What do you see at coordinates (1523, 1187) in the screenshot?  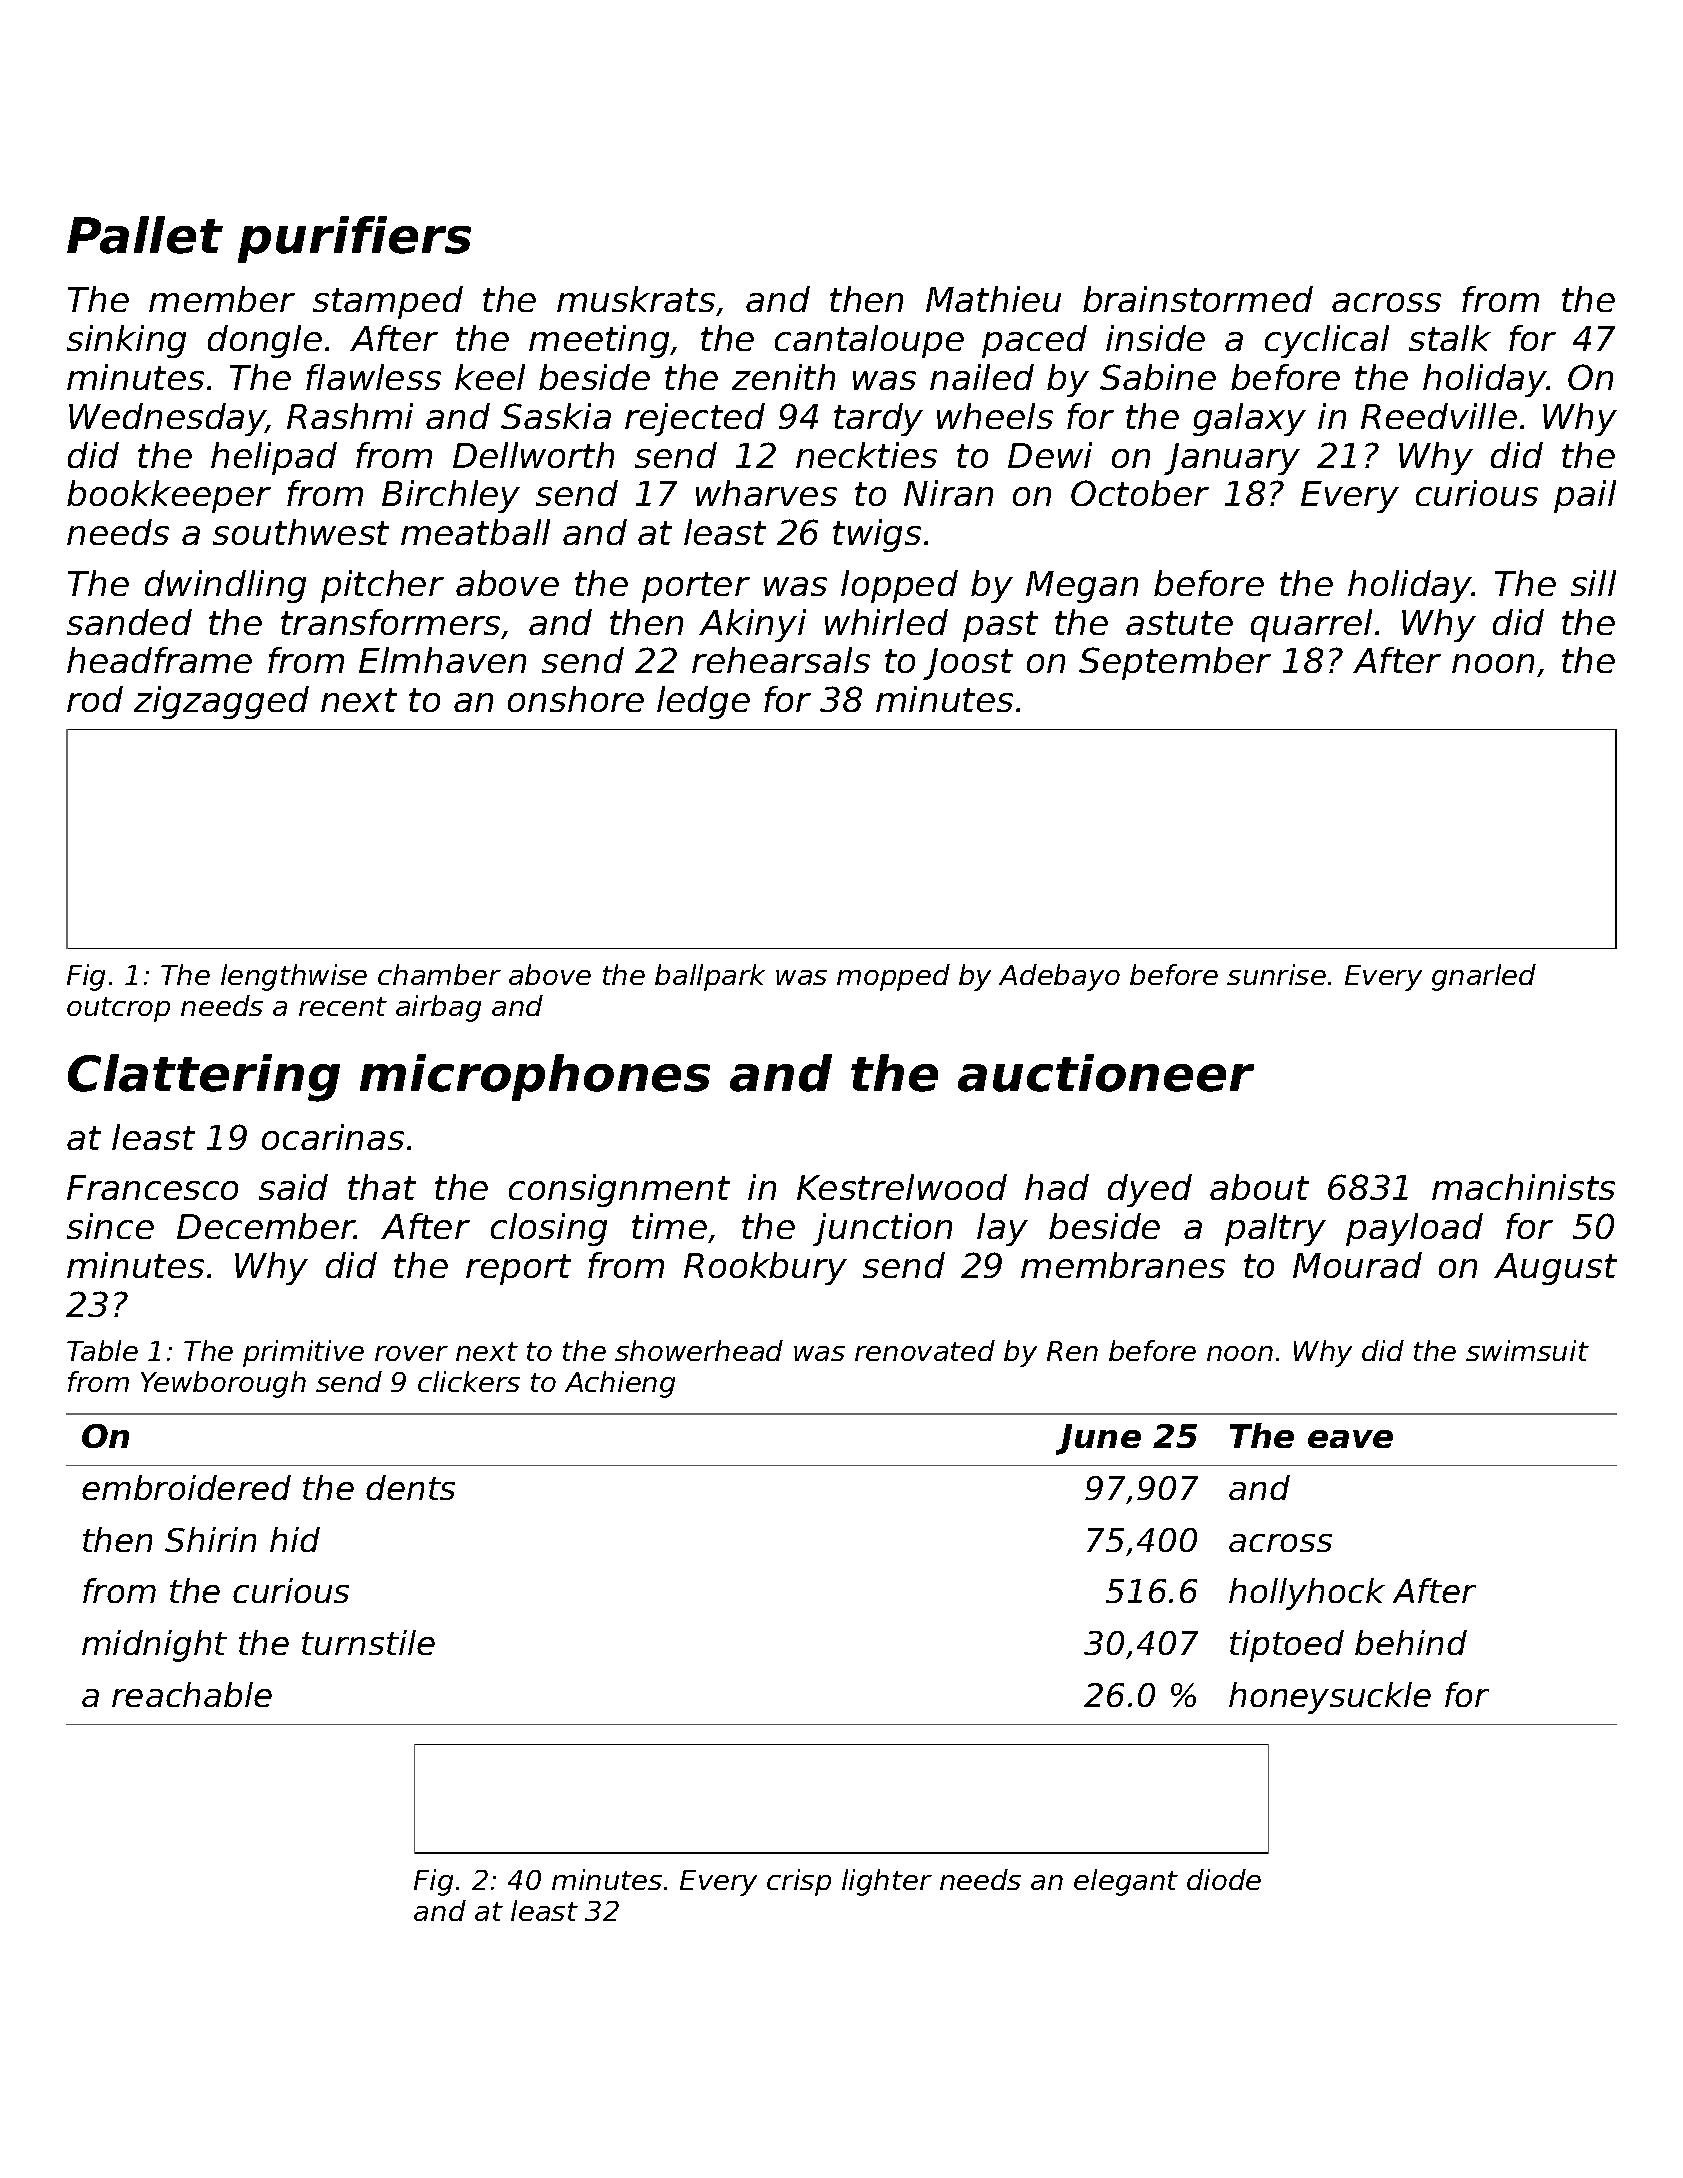 I see `machinists` at bounding box center [1523, 1187].
